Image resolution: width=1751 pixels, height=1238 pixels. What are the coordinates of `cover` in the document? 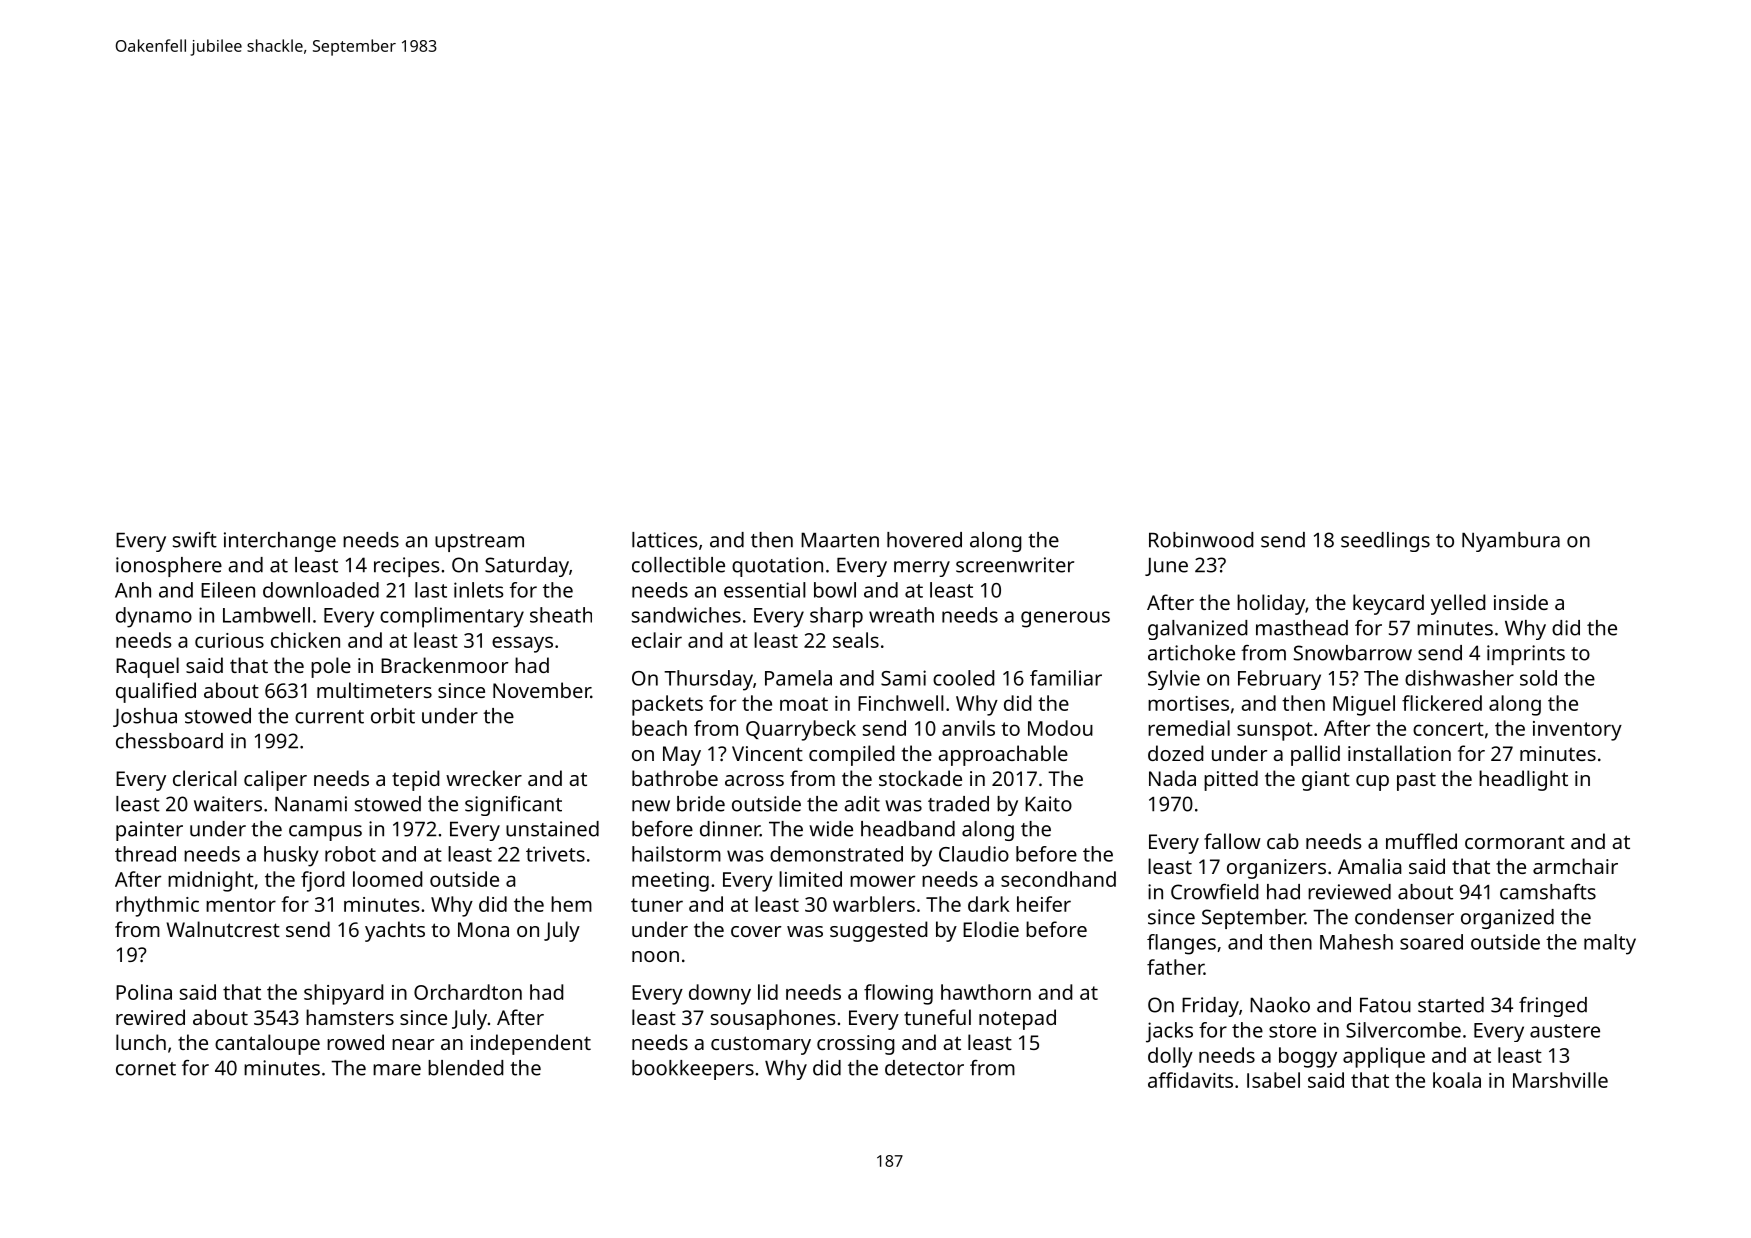 It's located at (756, 931).
